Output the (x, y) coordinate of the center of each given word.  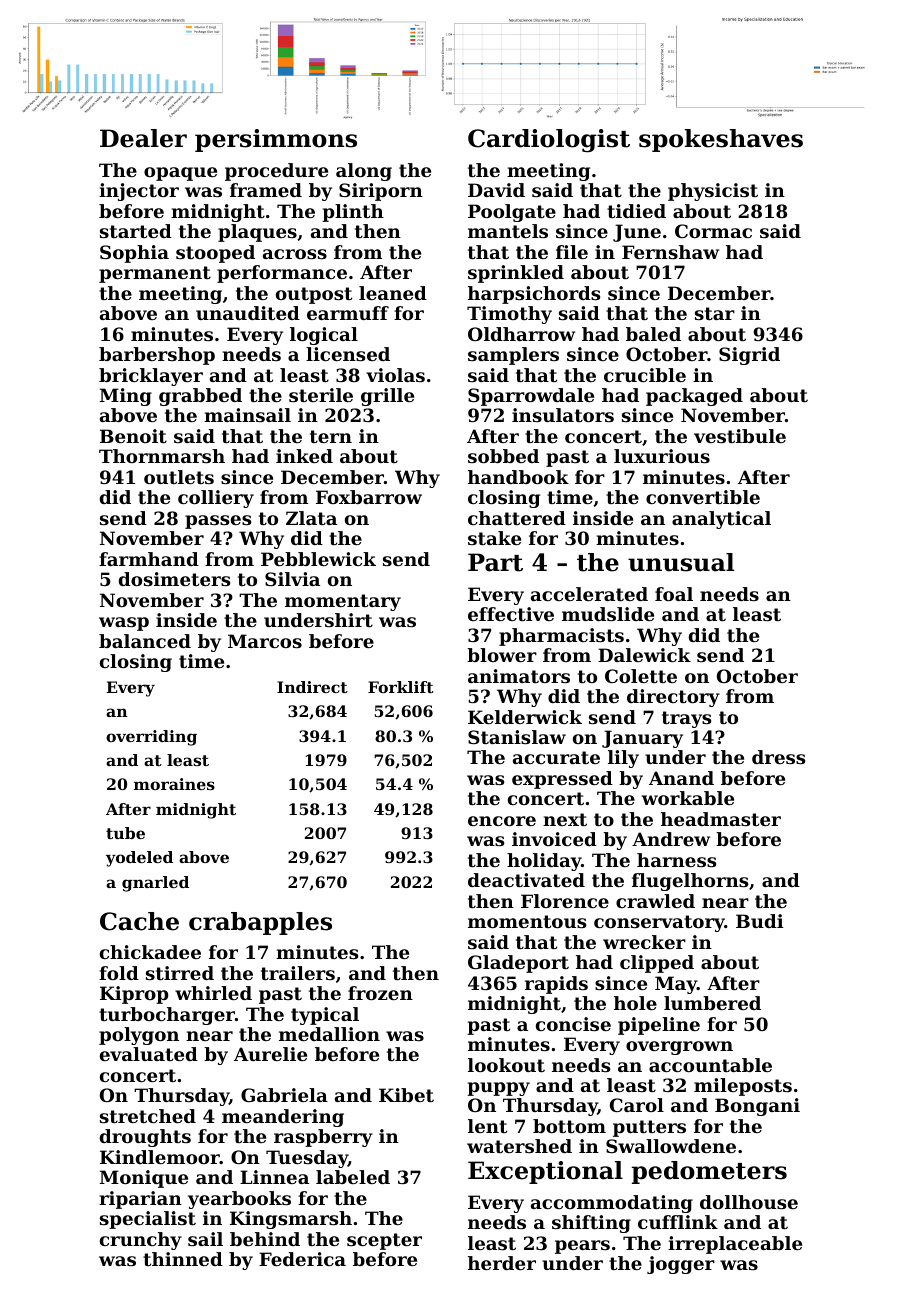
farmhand (149, 559)
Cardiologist (549, 141)
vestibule (740, 436)
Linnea (274, 1177)
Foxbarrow (369, 497)
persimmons (276, 140)
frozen (380, 993)
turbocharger (167, 1016)
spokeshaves (721, 140)
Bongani (757, 1107)
